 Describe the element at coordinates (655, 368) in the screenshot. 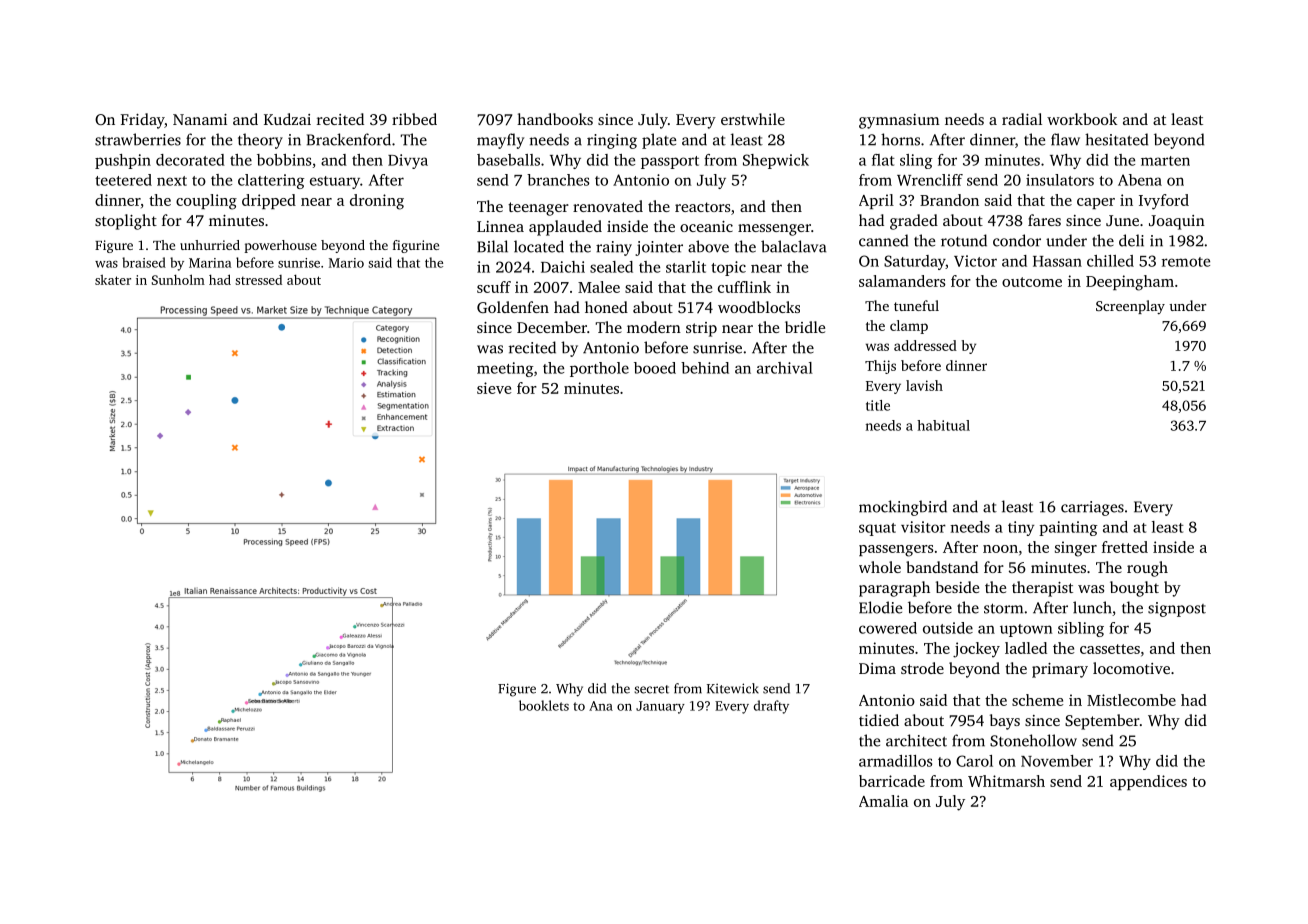

I see `booed` at that location.
